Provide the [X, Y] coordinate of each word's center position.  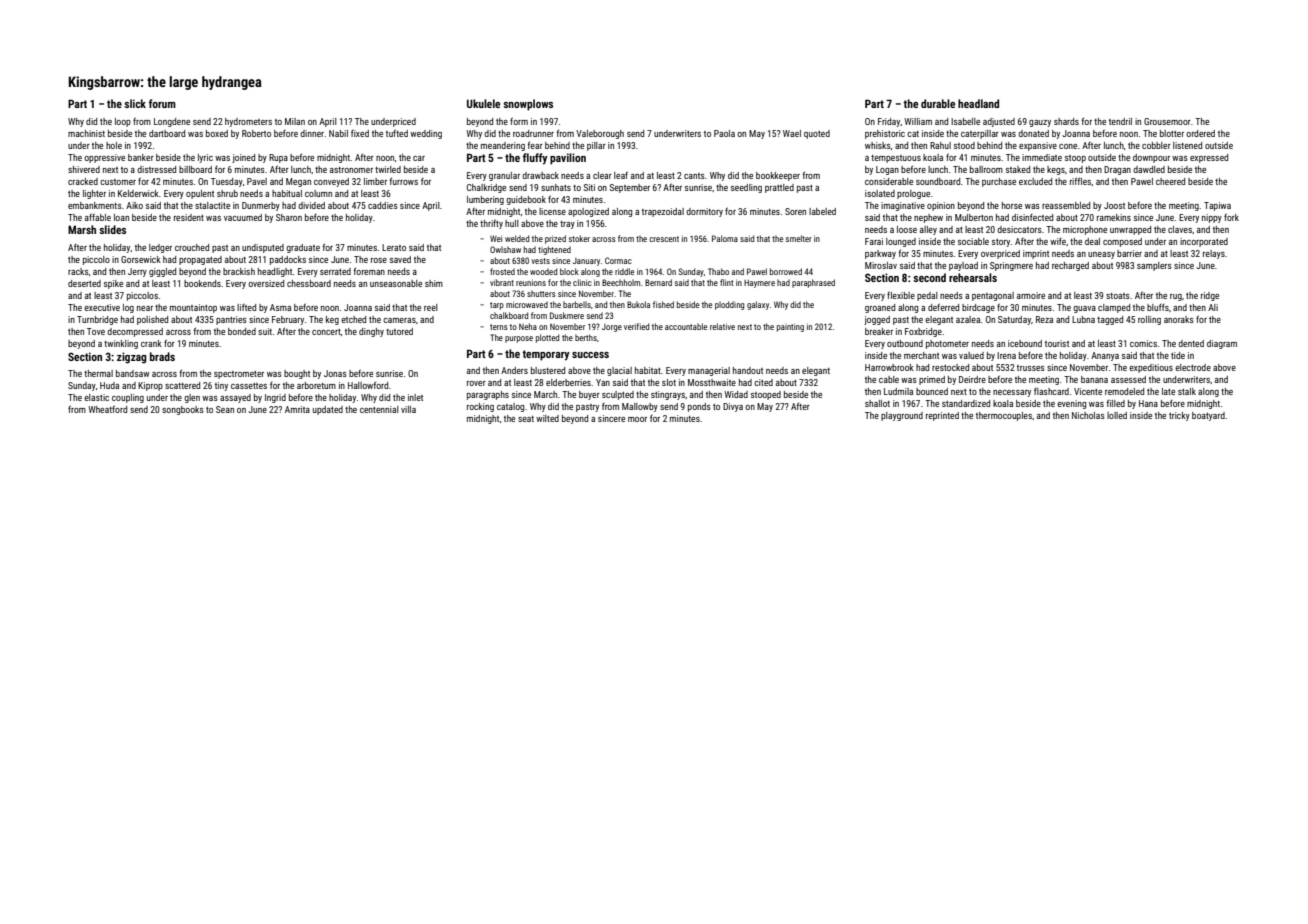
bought [297, 374]
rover [476, 383]
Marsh [82, 229]
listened [1187, 145]
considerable [889, 181]
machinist [86, 133]
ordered [1200, 133]
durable [938, 103]
